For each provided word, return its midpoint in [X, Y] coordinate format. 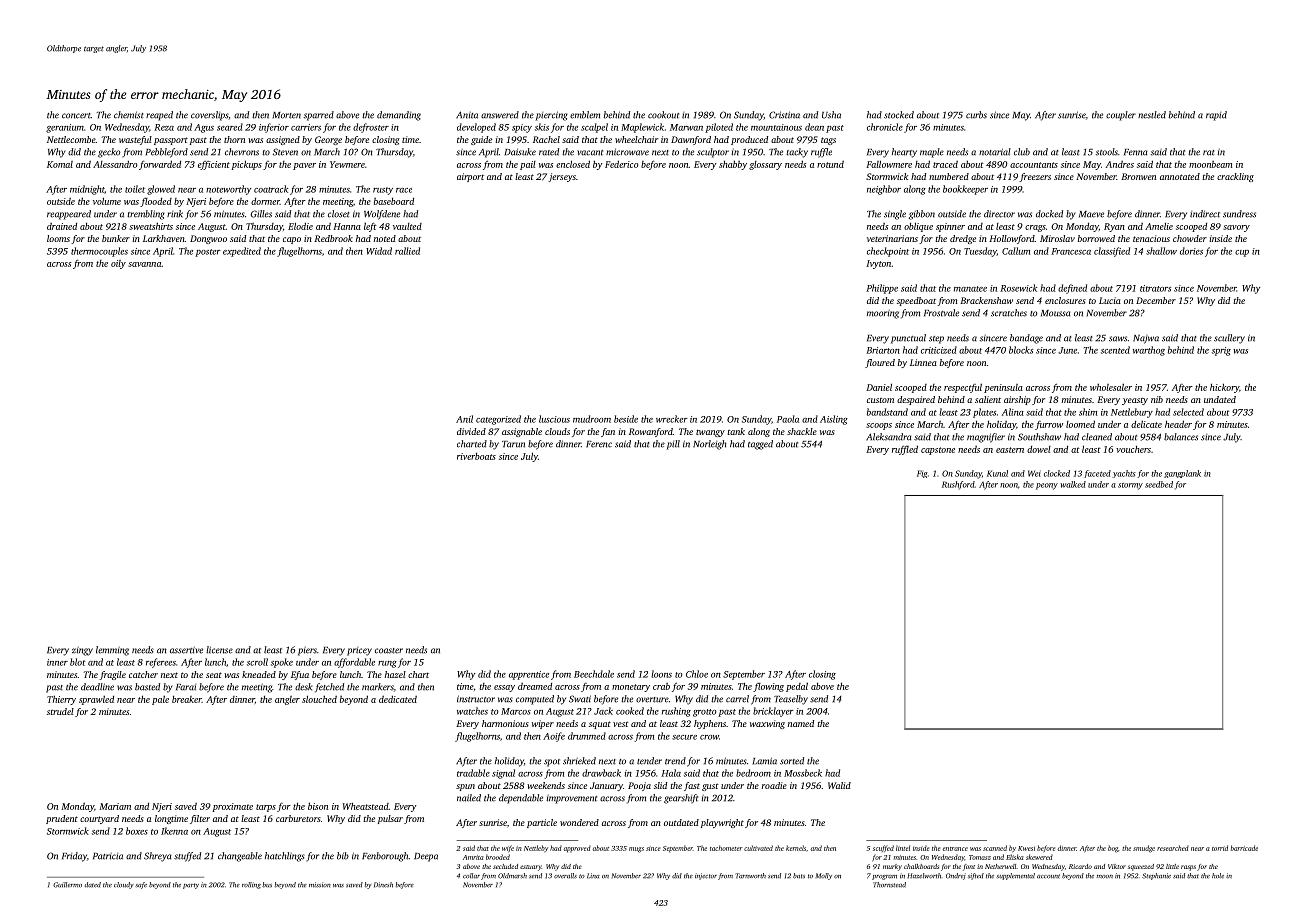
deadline [97, 687]
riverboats [476, 456]
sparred [319, 116]
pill [673, 445]
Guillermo [67, 885]
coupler [1121, 116]
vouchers [1133, 449]
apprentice [529, 675]
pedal [797, 687]
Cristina [784, 115]
